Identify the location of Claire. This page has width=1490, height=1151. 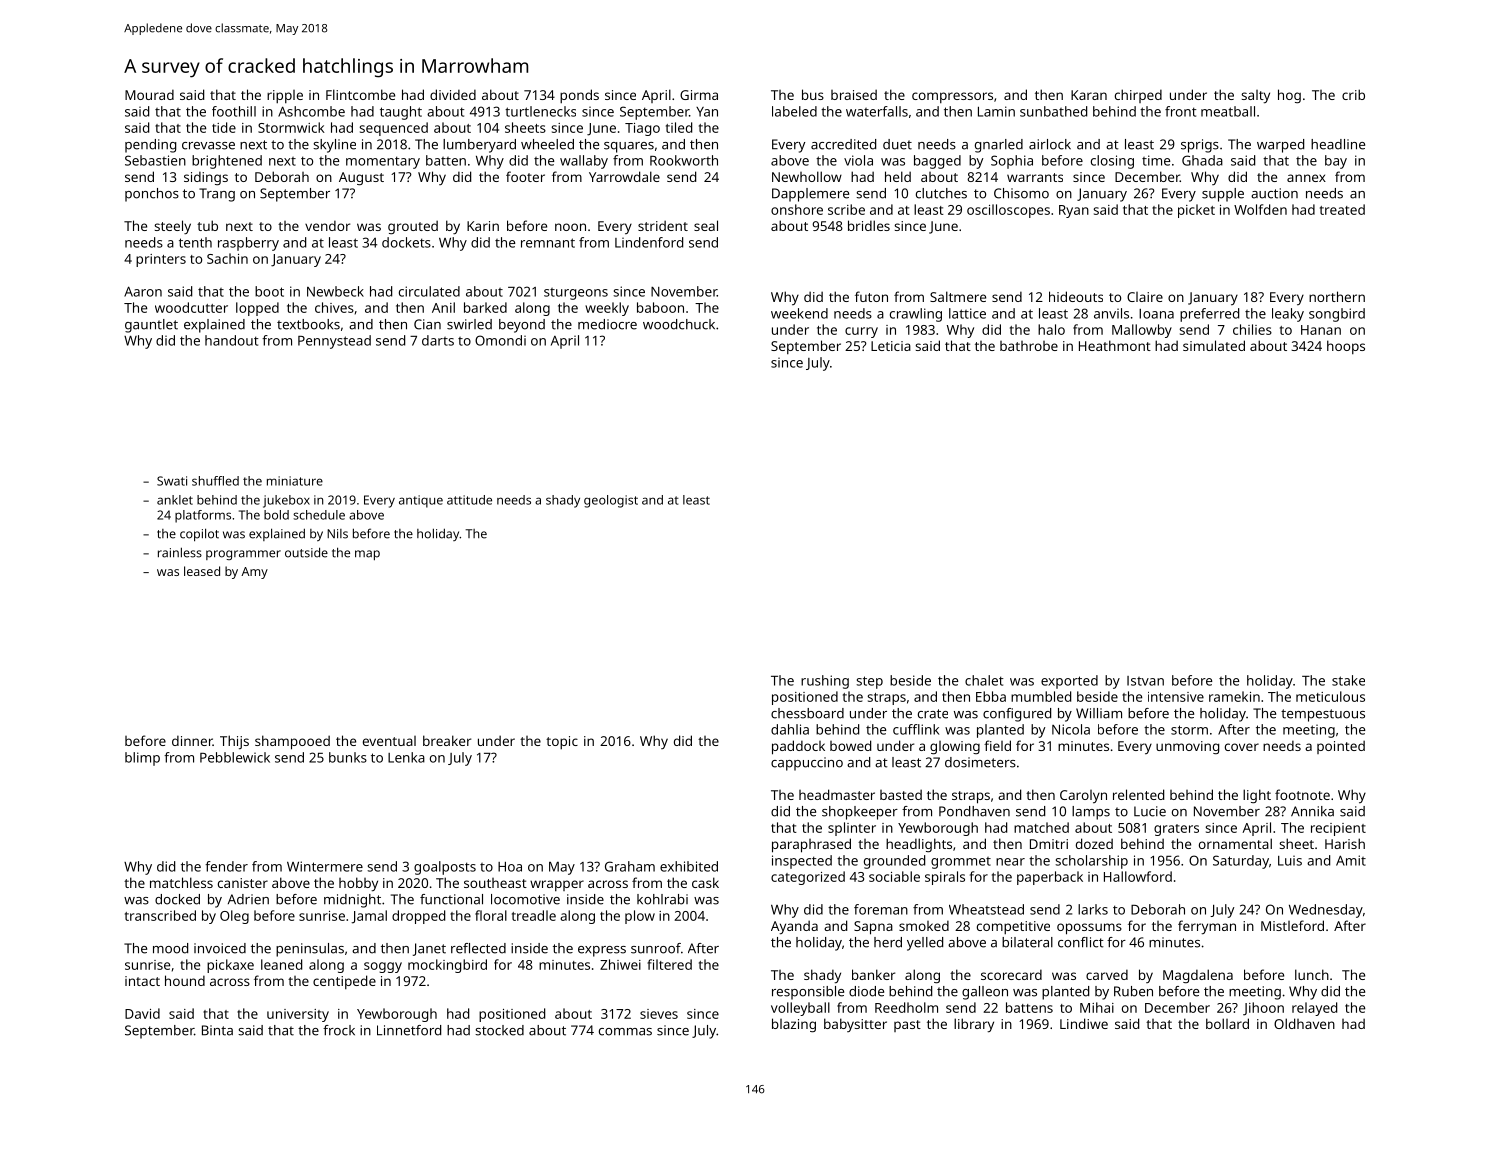
(1145, 297).
